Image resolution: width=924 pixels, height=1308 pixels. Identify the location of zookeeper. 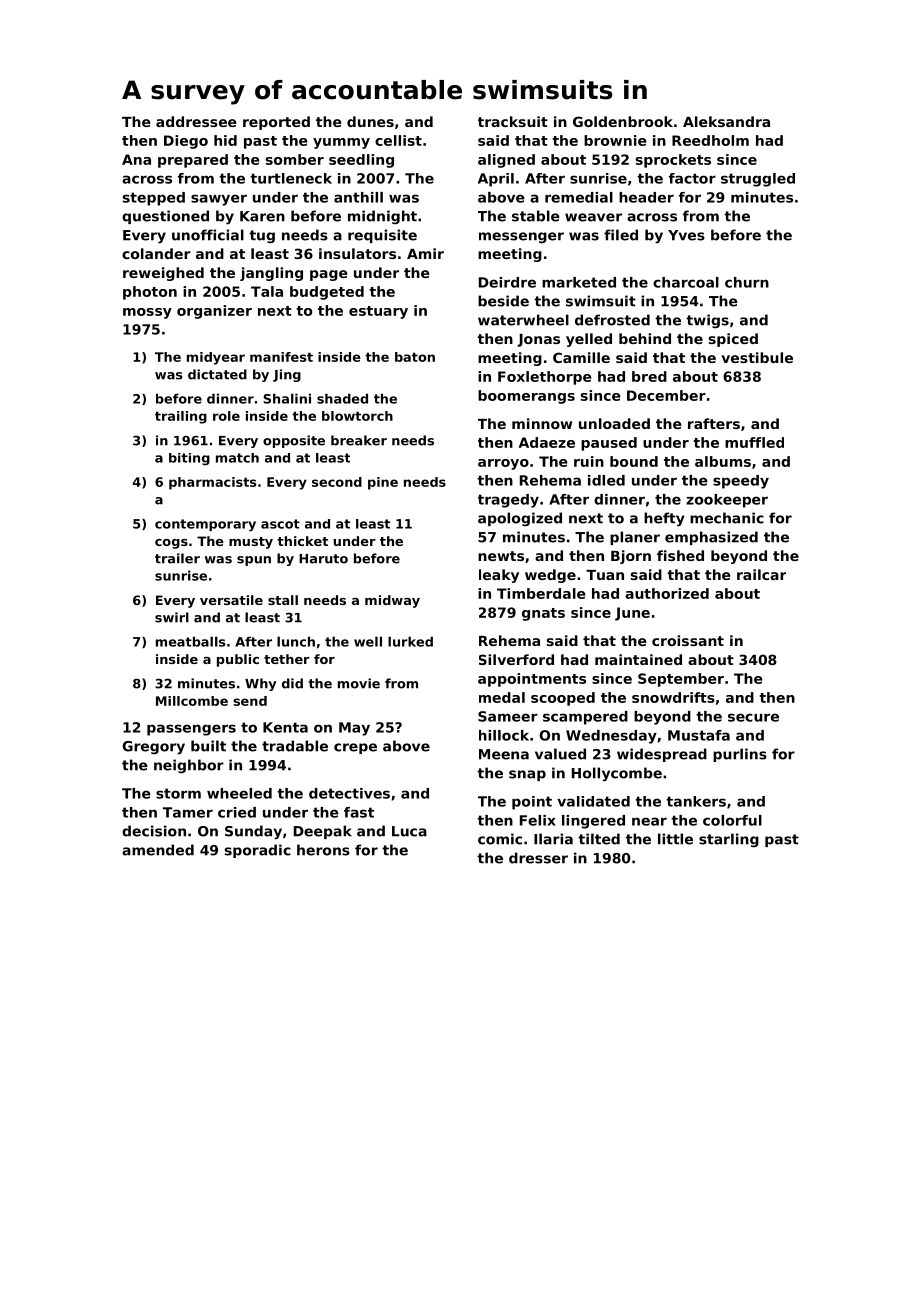
(727, 501).
